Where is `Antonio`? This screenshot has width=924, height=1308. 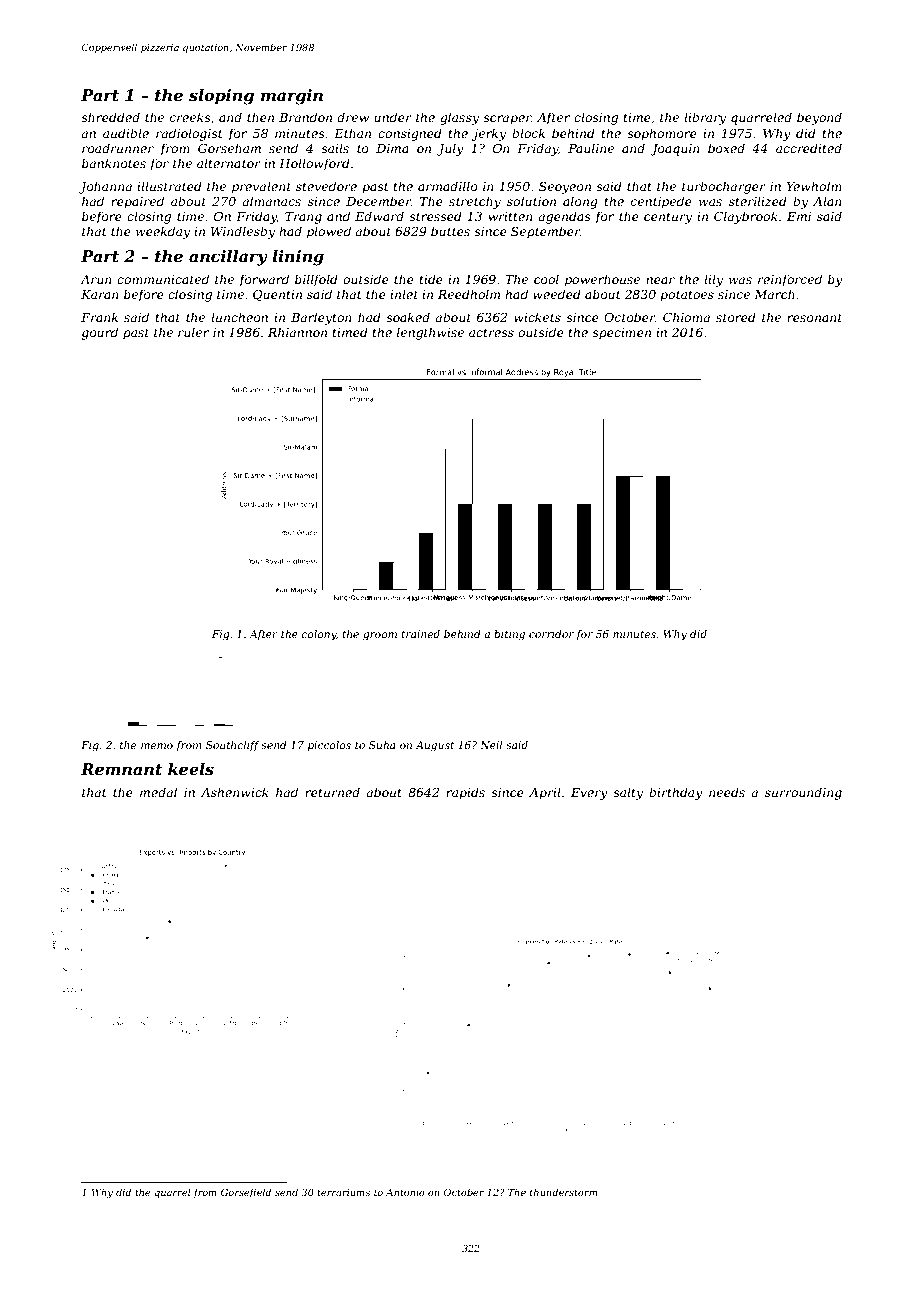 Antonio is located at coordinates (405, 1192).
